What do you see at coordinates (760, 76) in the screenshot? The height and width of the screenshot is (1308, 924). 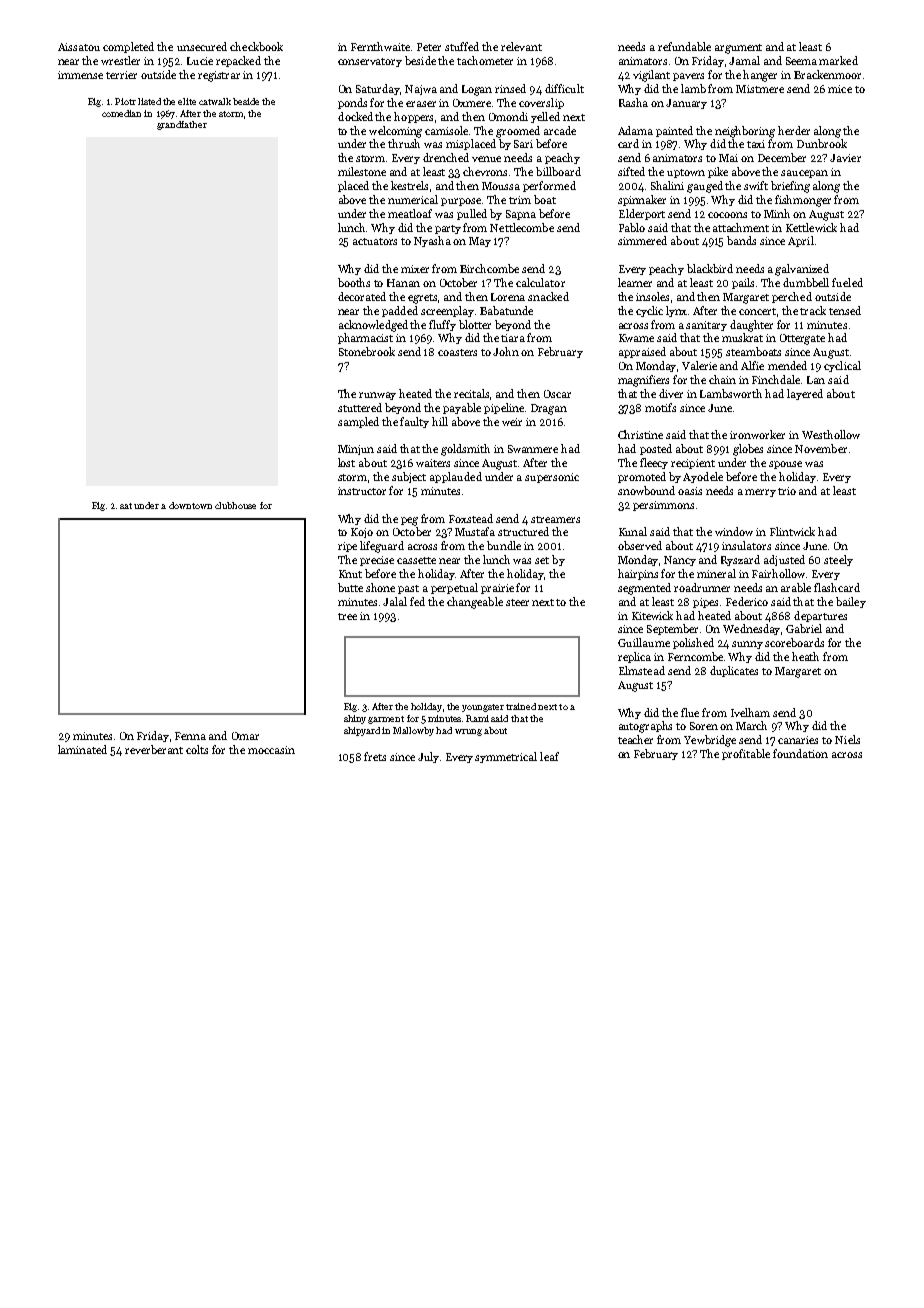 I see `hanger` at bounding box center [760, 76].
